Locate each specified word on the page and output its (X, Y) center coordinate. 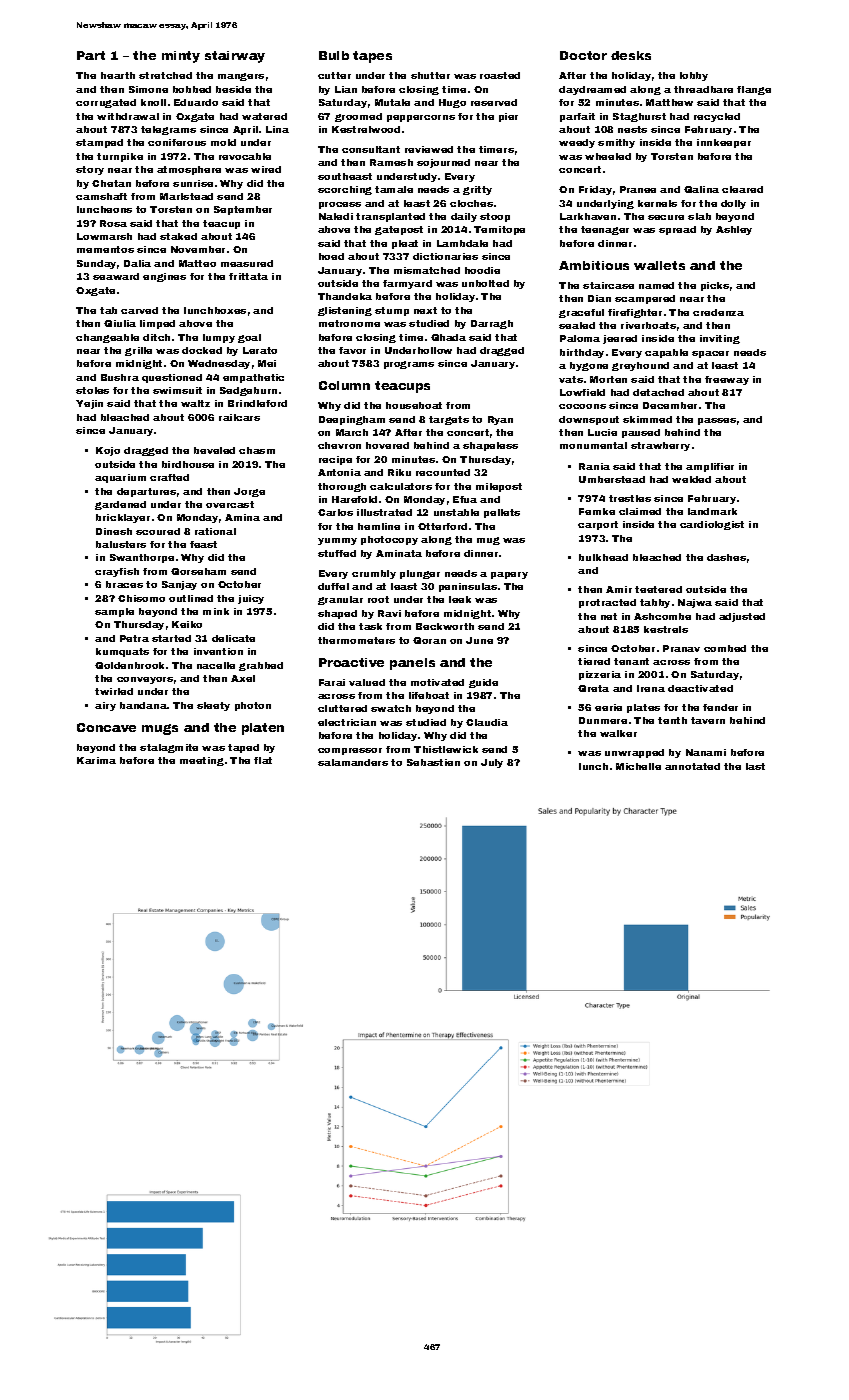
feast (203, 544)
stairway (235, 57)
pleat (405, 244)
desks (631, 55)
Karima (96, 760)
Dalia (137, 263)
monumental (593, 445)
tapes (372, 57)
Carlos (335, 512)
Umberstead (612, 479)
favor (352, 350)
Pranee (638, 189)
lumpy (219, 338)
